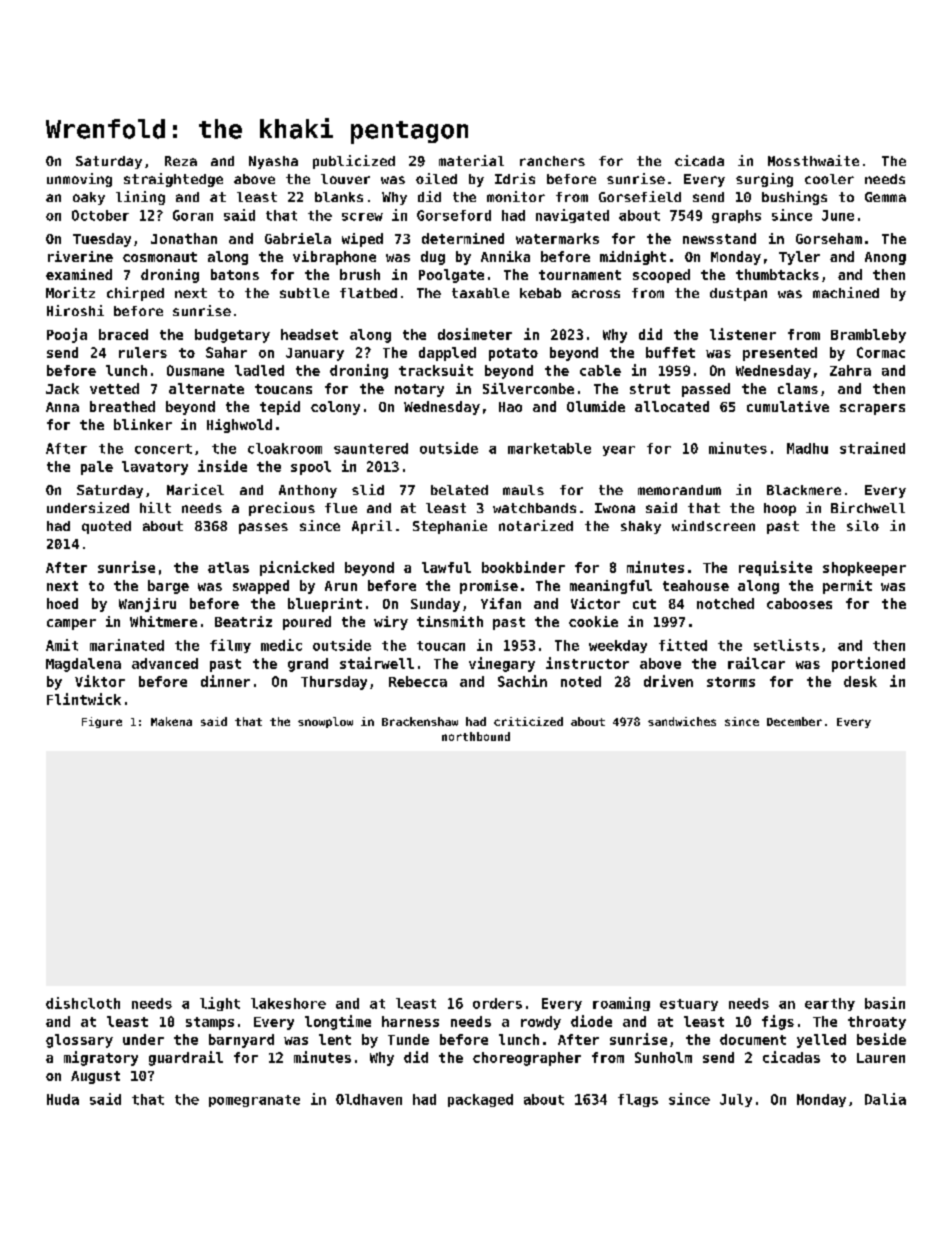 This screenshot has height=1233, width=952. Describe the element at coordinates (369, 1099) in the screenshot. I see `Oldhaven` at that location.
